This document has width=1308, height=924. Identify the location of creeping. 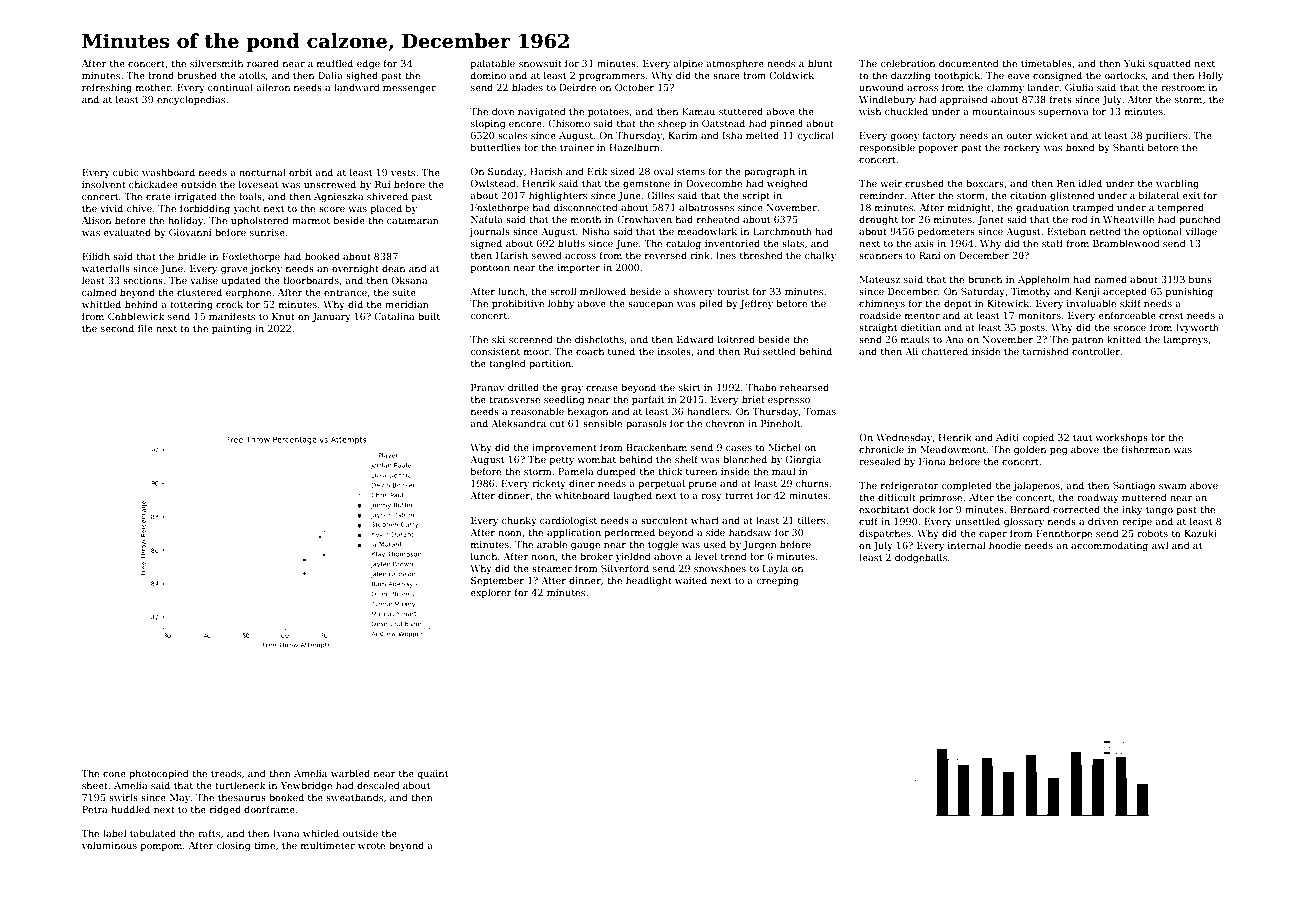
(777, 581).
